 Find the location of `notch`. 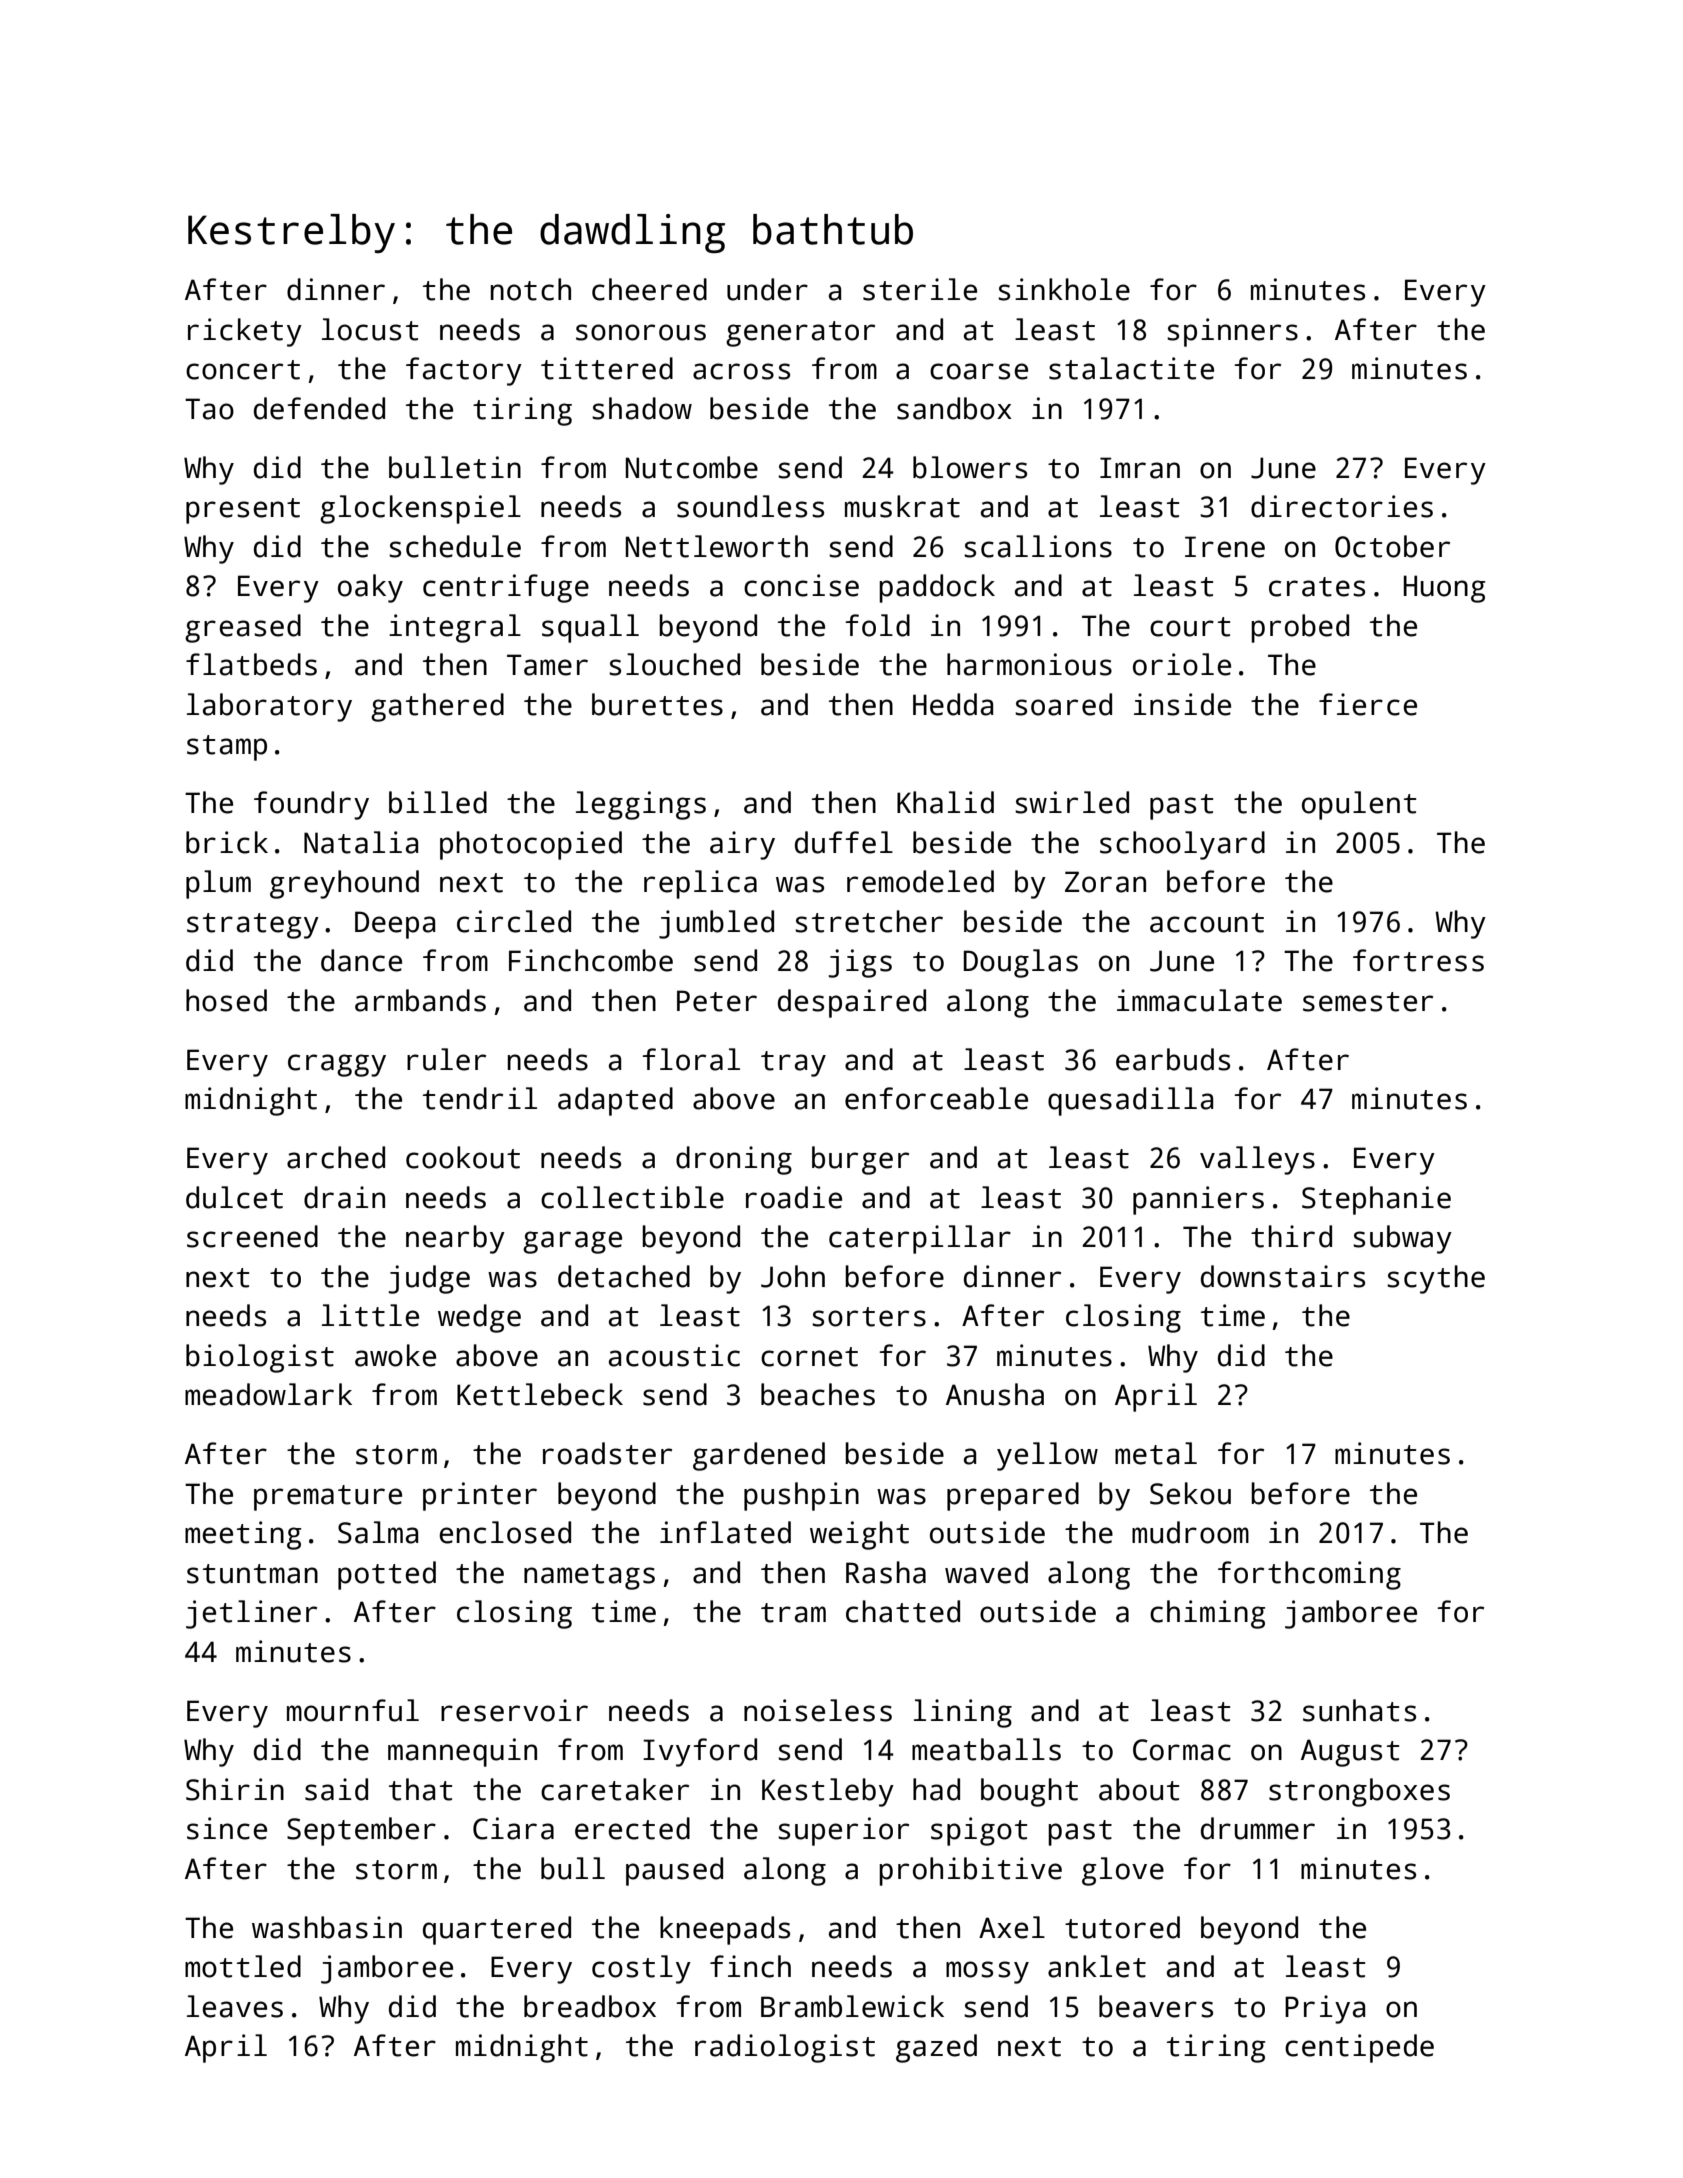

notch is located at coordinates (531, 289).
